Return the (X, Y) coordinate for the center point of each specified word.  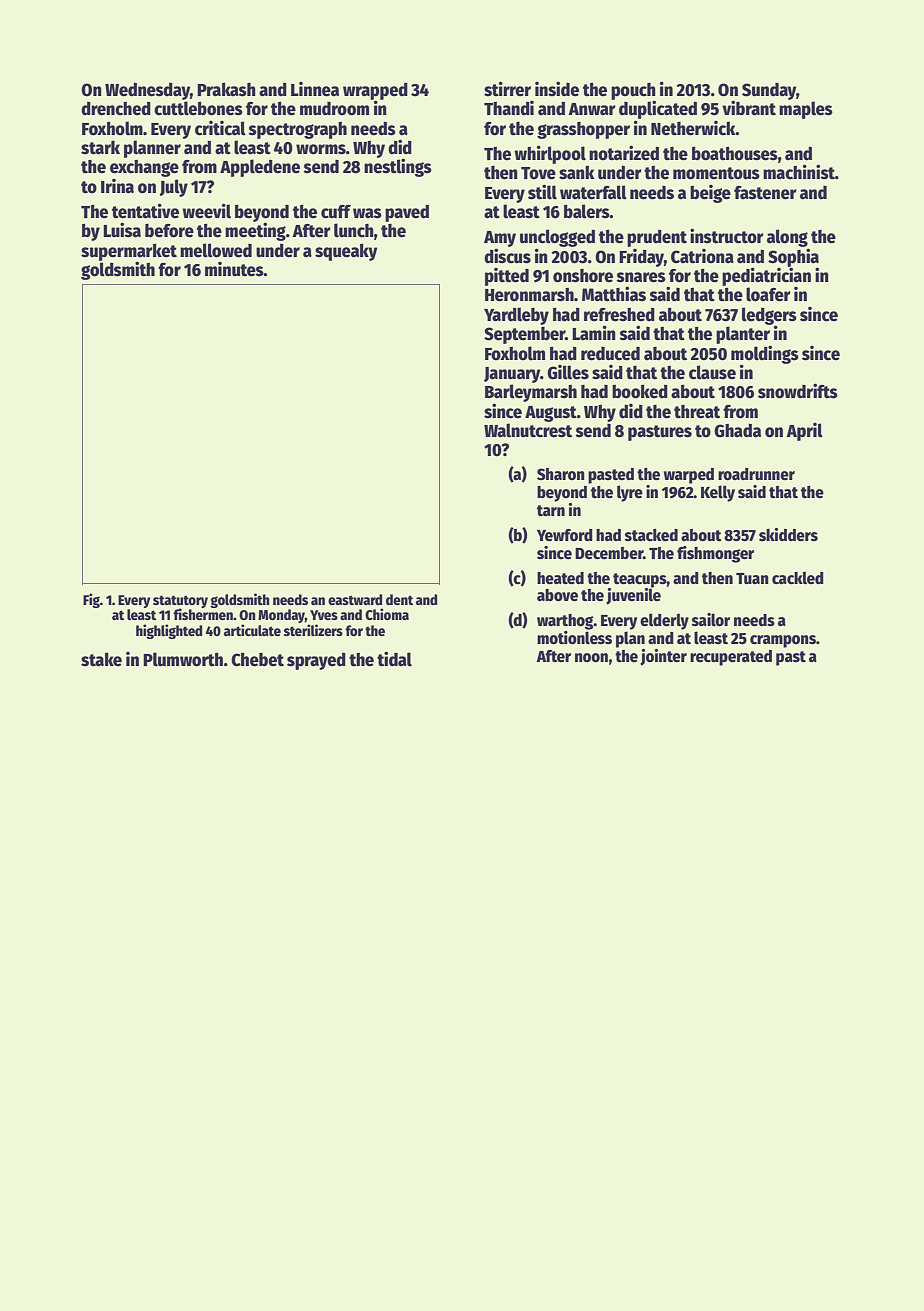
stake (101, 659)
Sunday (769, 91)
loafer (768, 294)
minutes (234, 269)
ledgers (769, 316)
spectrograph (298, 130)
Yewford (565, 535)
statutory (180, 601)
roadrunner (756, 474)
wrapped (375, 91)
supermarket (129, 252)
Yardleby (516, 316)
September (524, 335)
